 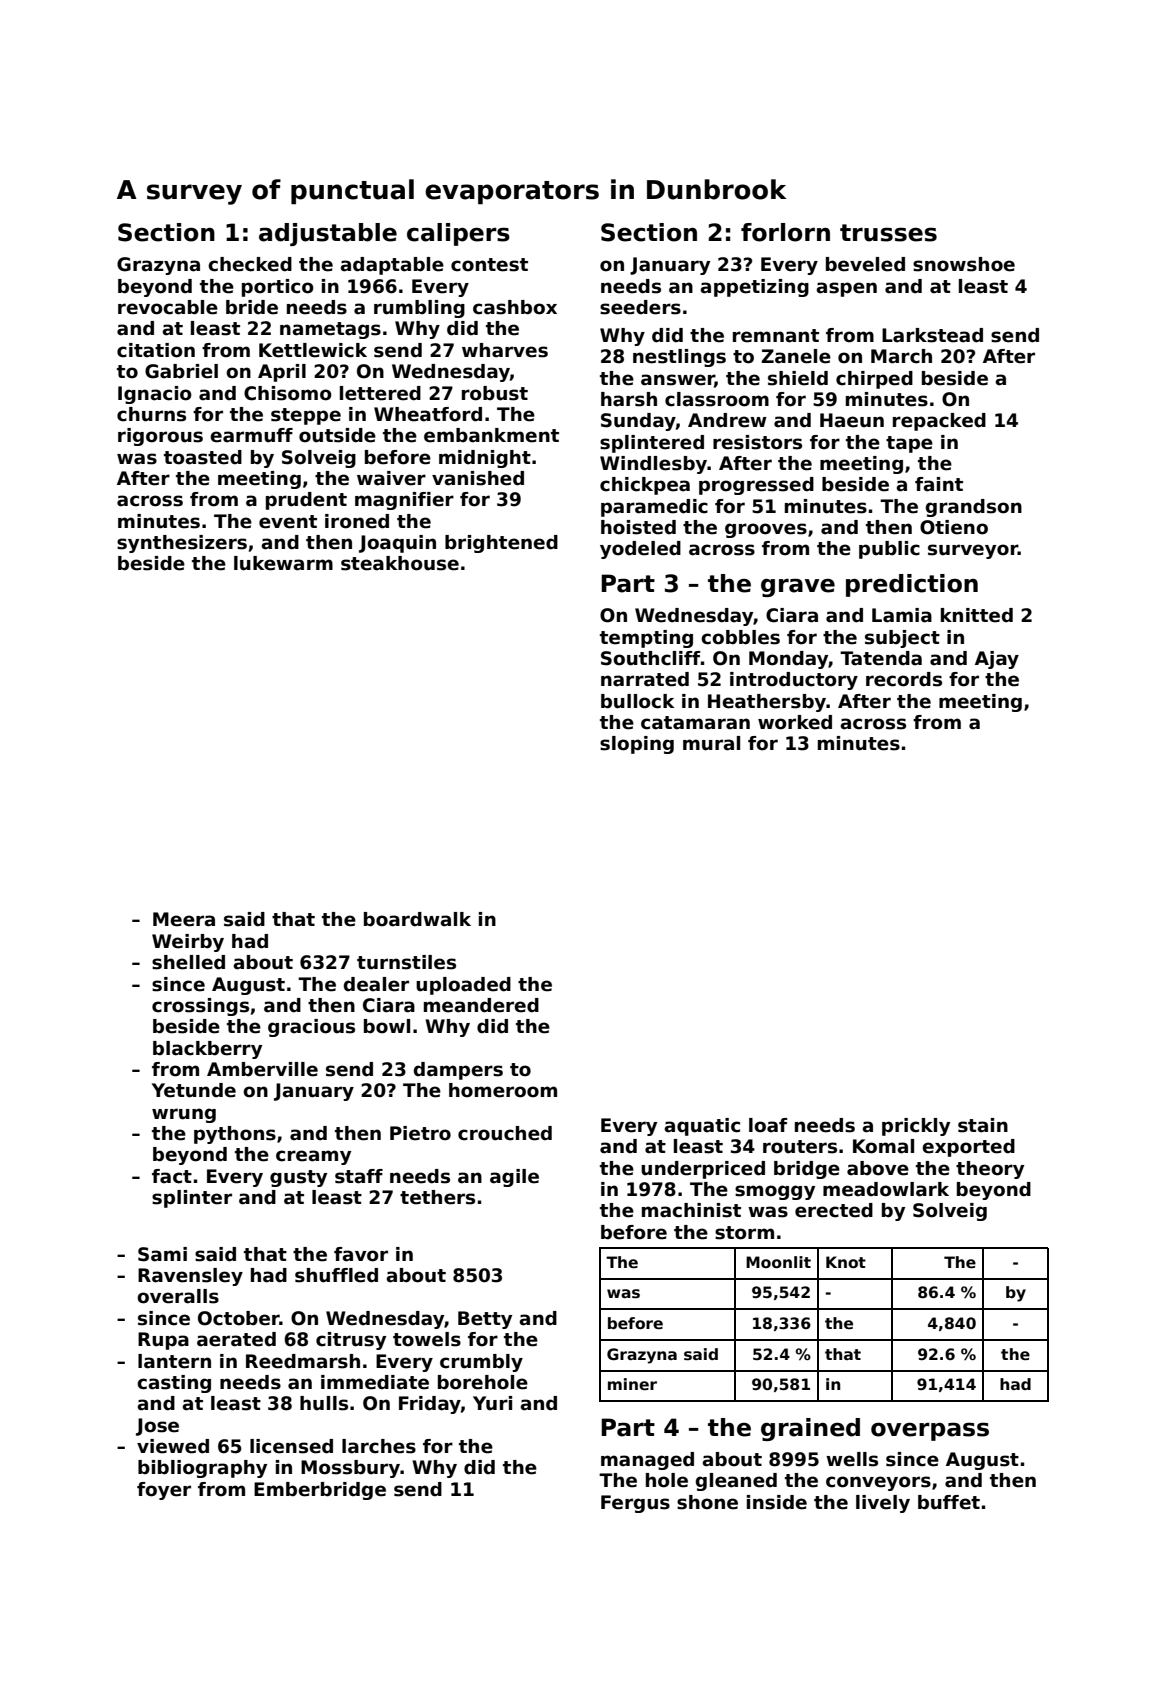 I want to click on trusses, so click(x=888, y=233).
